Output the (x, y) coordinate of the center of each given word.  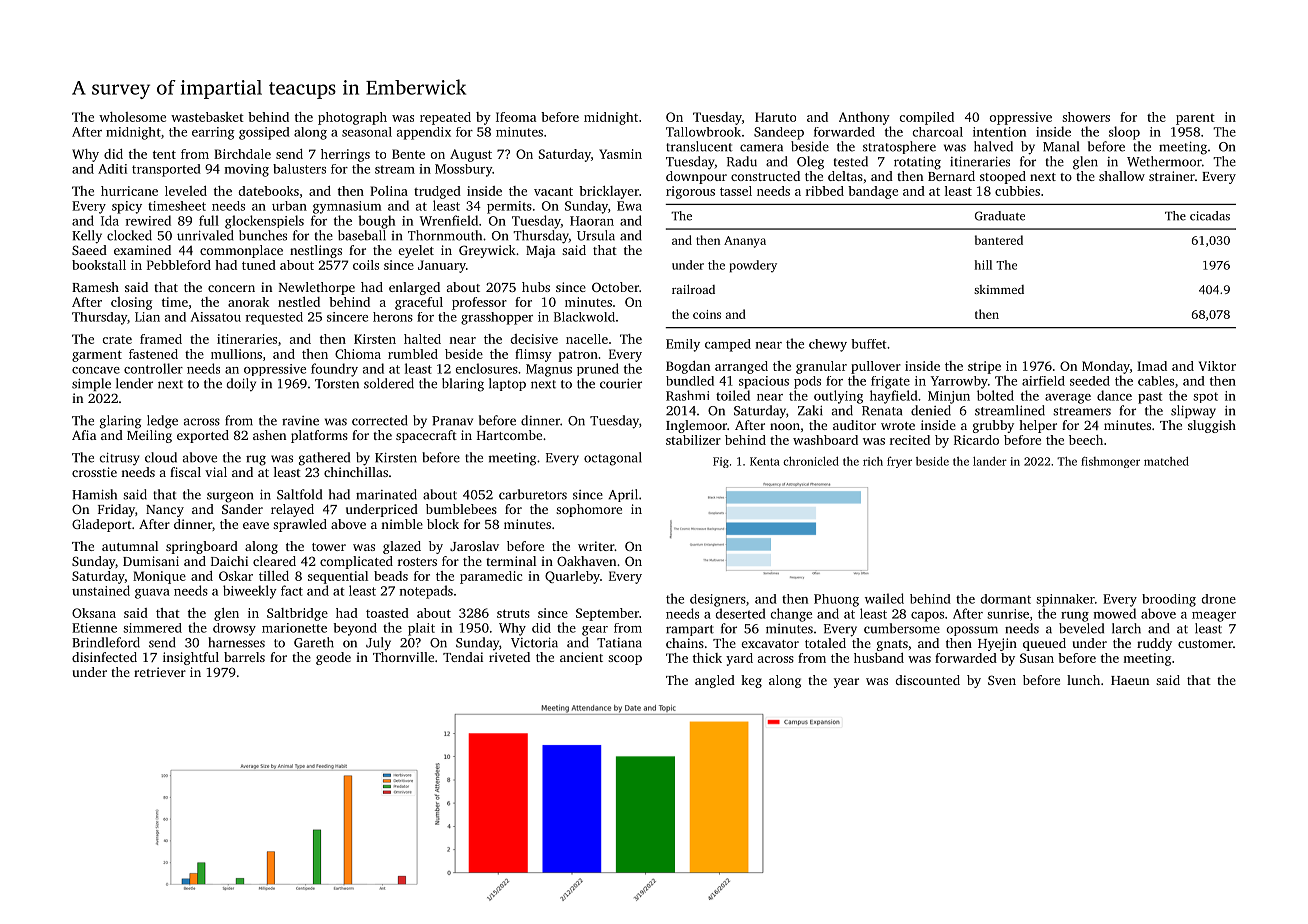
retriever (160, 672)
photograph (352, 118)
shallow (1122, 176)
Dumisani (151, 561)
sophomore (589, 510)
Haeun (1130, 680)
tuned (259, 265)
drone (1218, 599)
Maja (540, 251)
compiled (926, 118)
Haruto (775, 117)
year (846, 683)
